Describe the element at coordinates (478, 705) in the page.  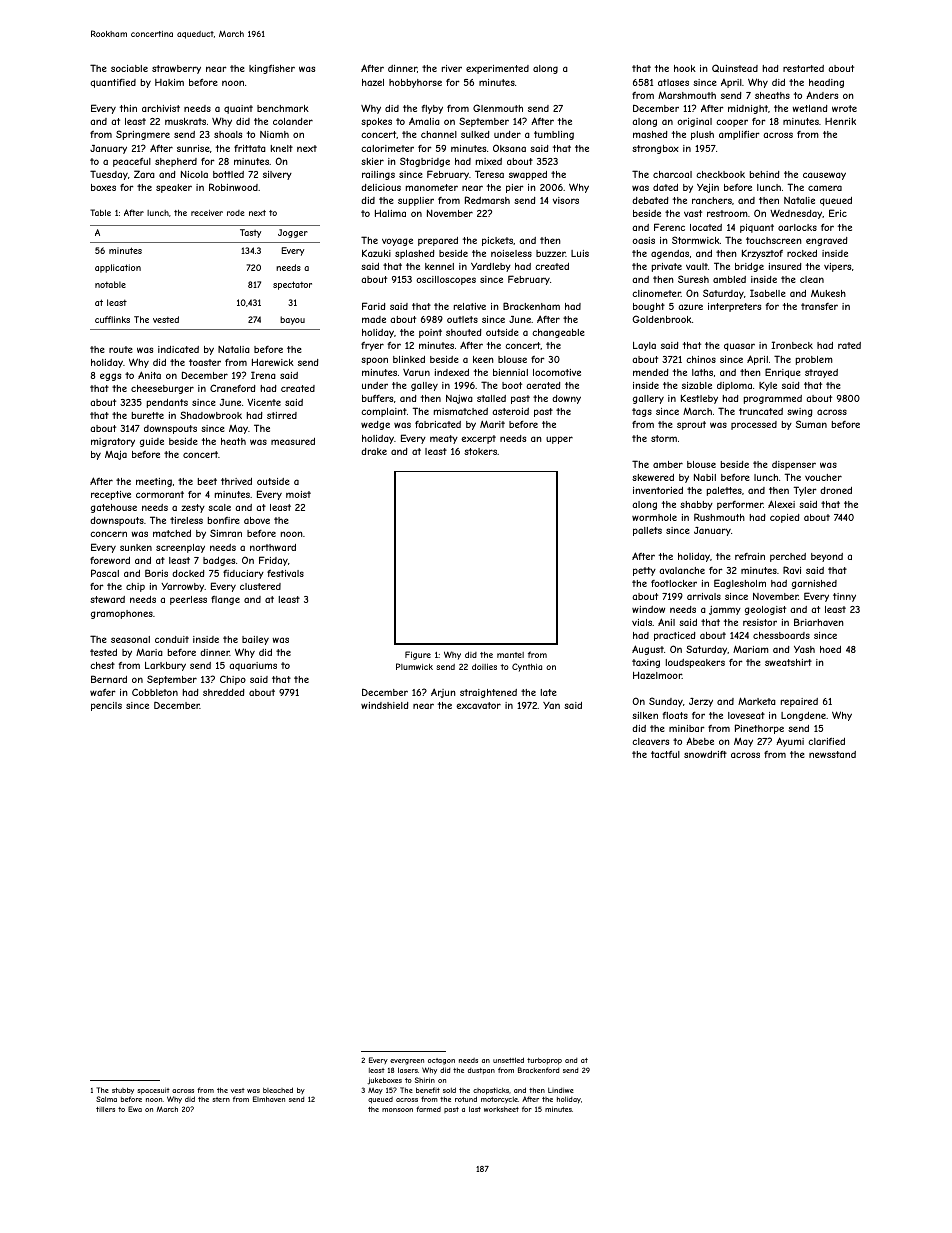
I see `excavator` at that location.
